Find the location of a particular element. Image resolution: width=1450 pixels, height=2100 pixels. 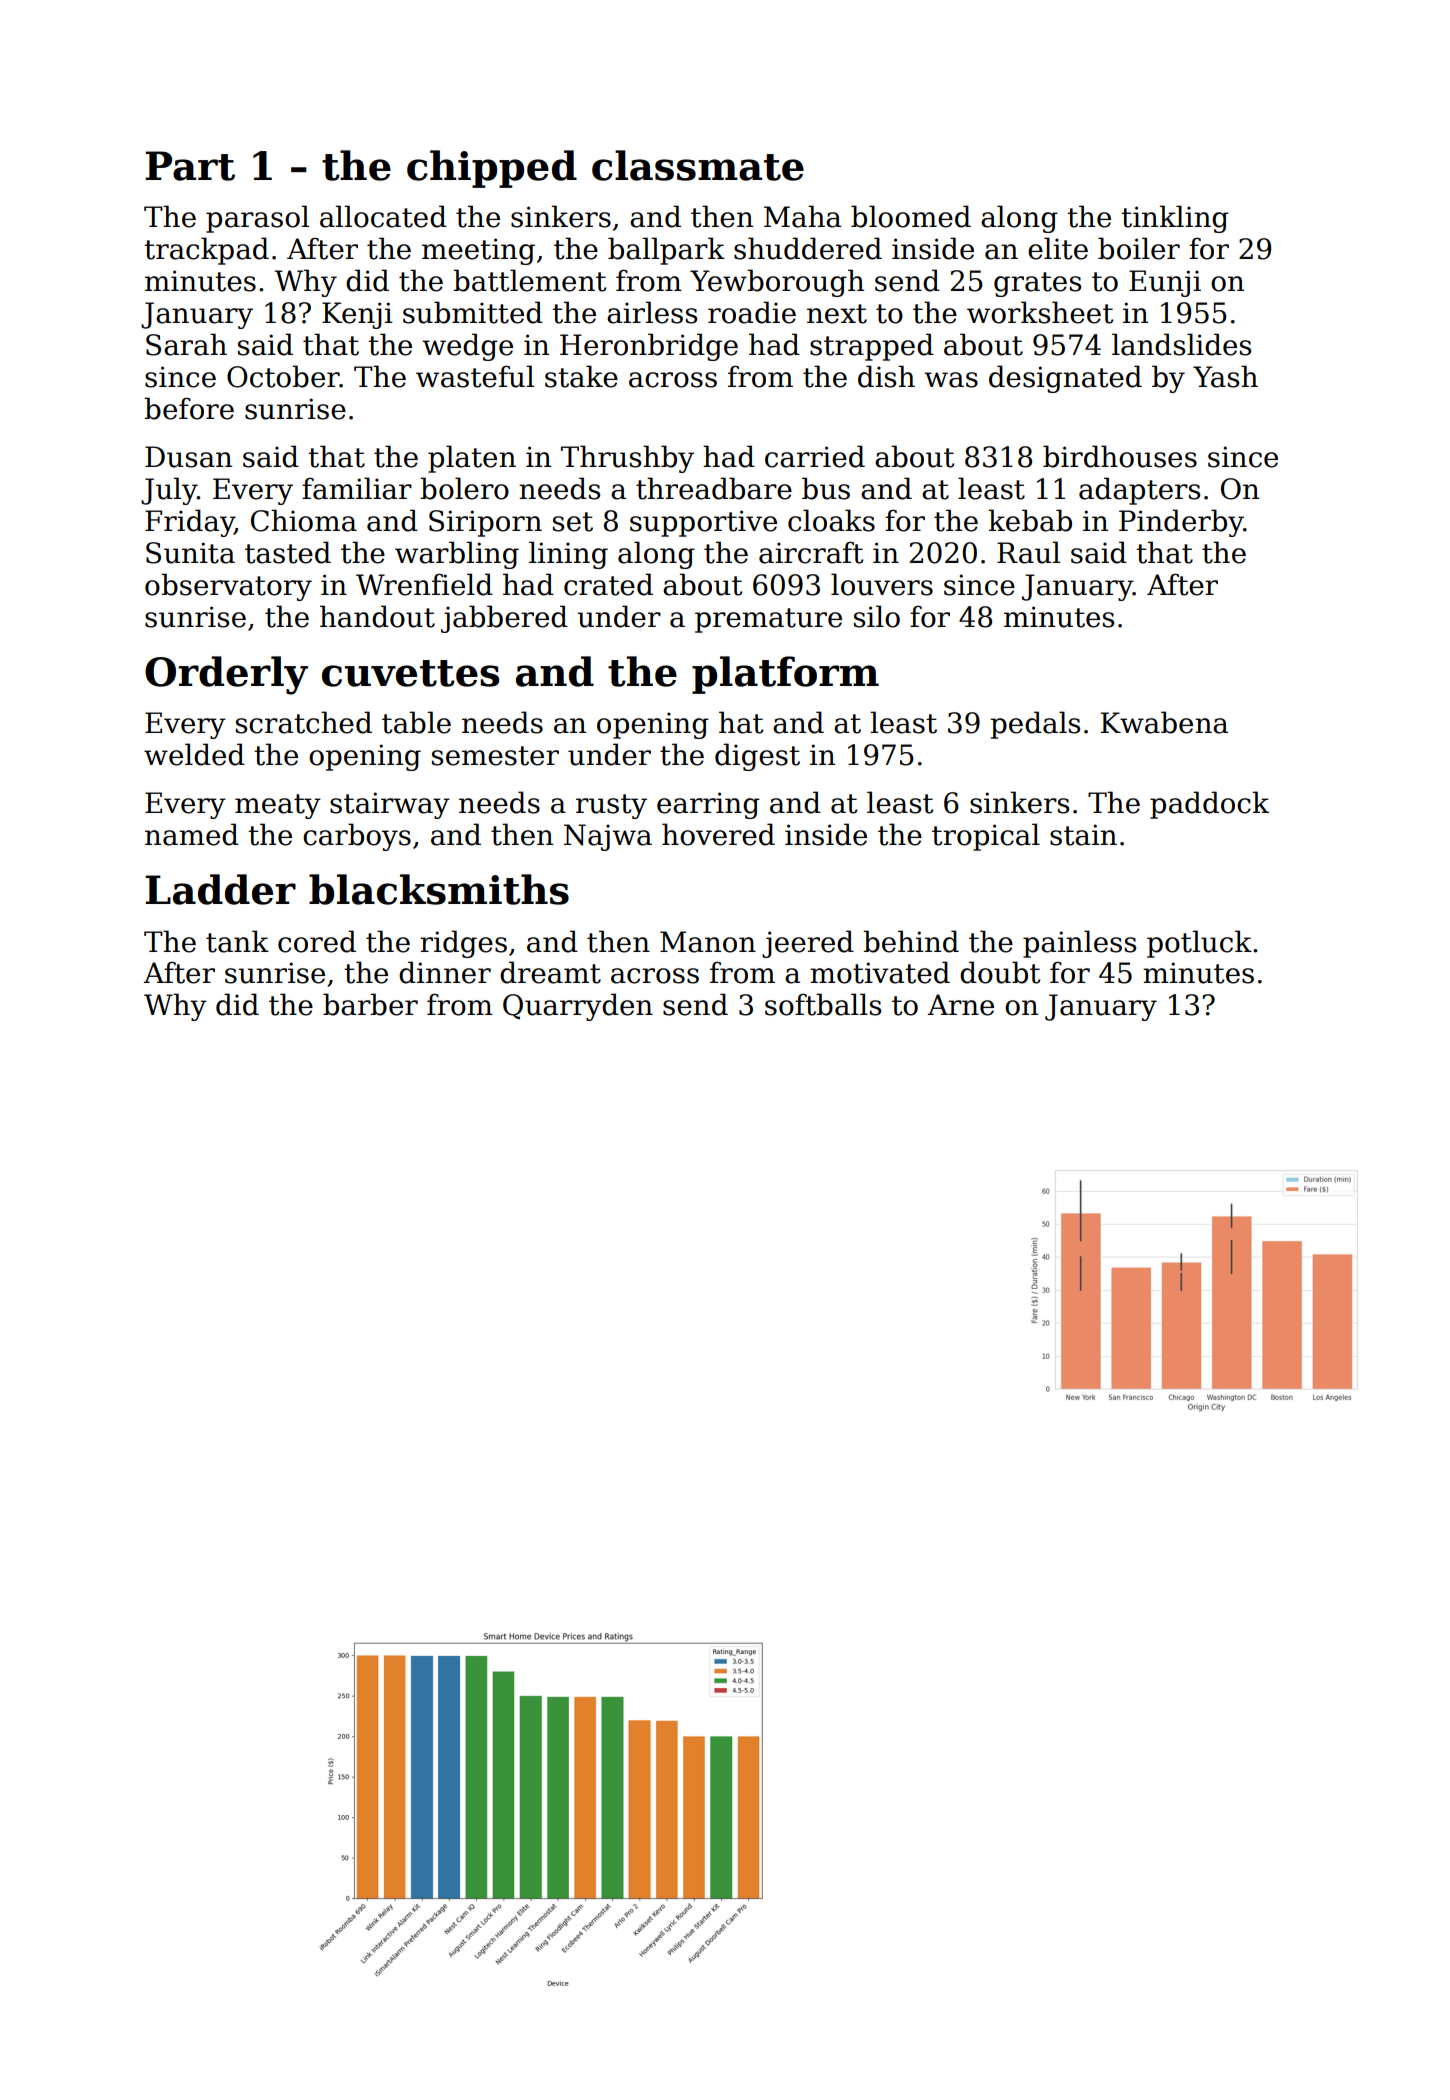

Arne is located at coordinates (961, 1005).
